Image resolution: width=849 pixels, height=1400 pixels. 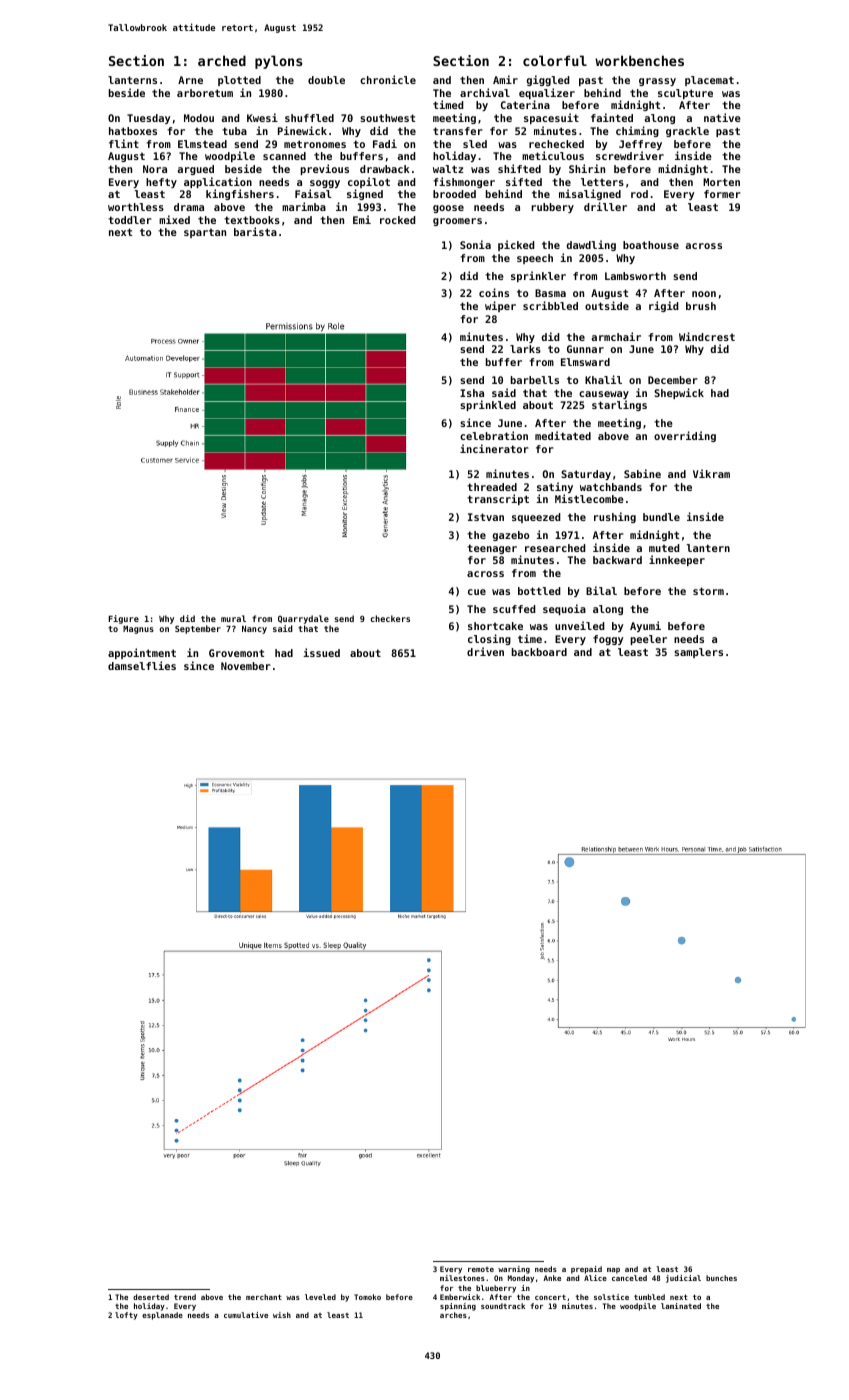 What do you see at coordinates (649, 640) in the document?
I see `peeler` at bounding box center [649, 640].
